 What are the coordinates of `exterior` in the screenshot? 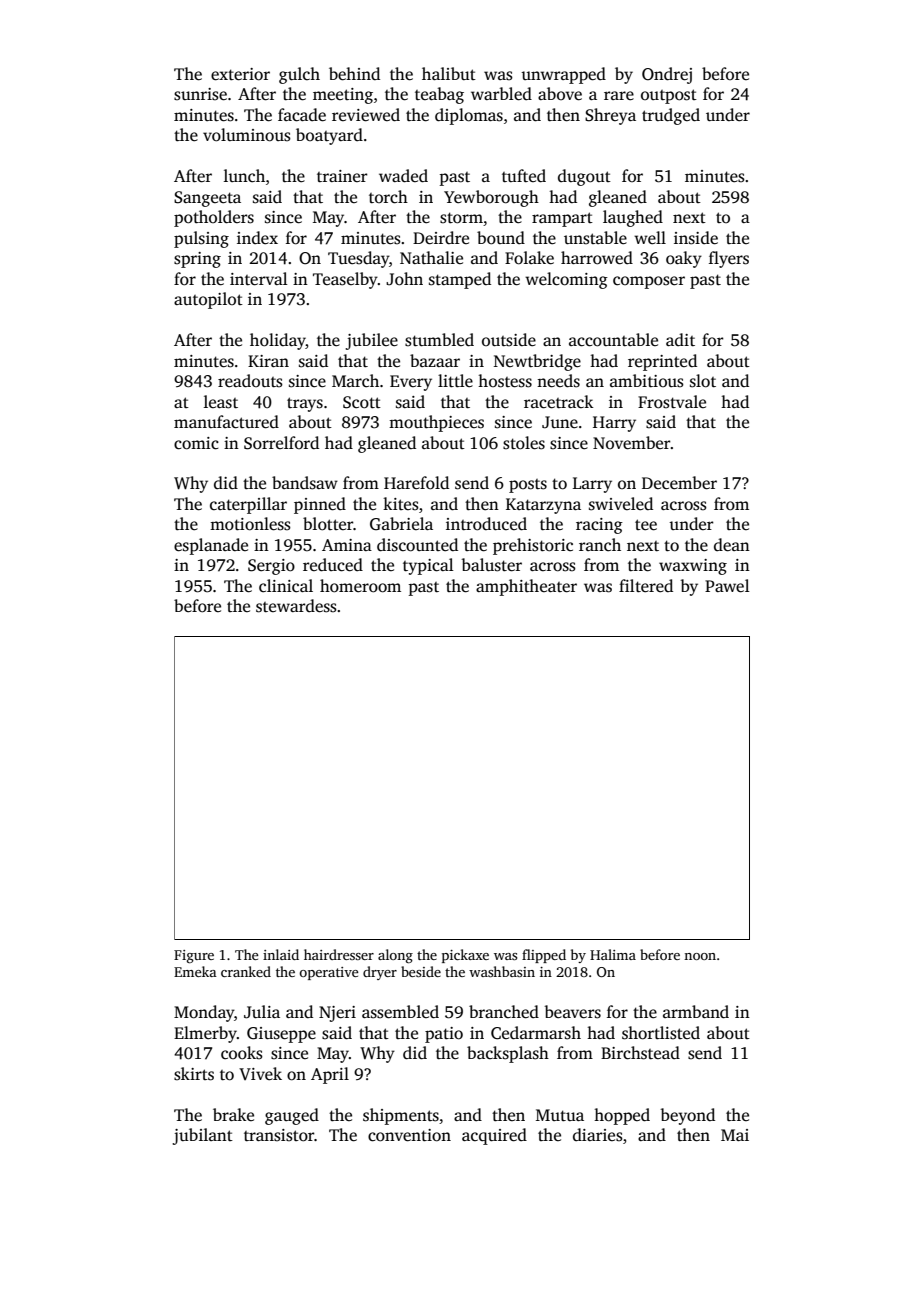 It's located at (240, 74).
